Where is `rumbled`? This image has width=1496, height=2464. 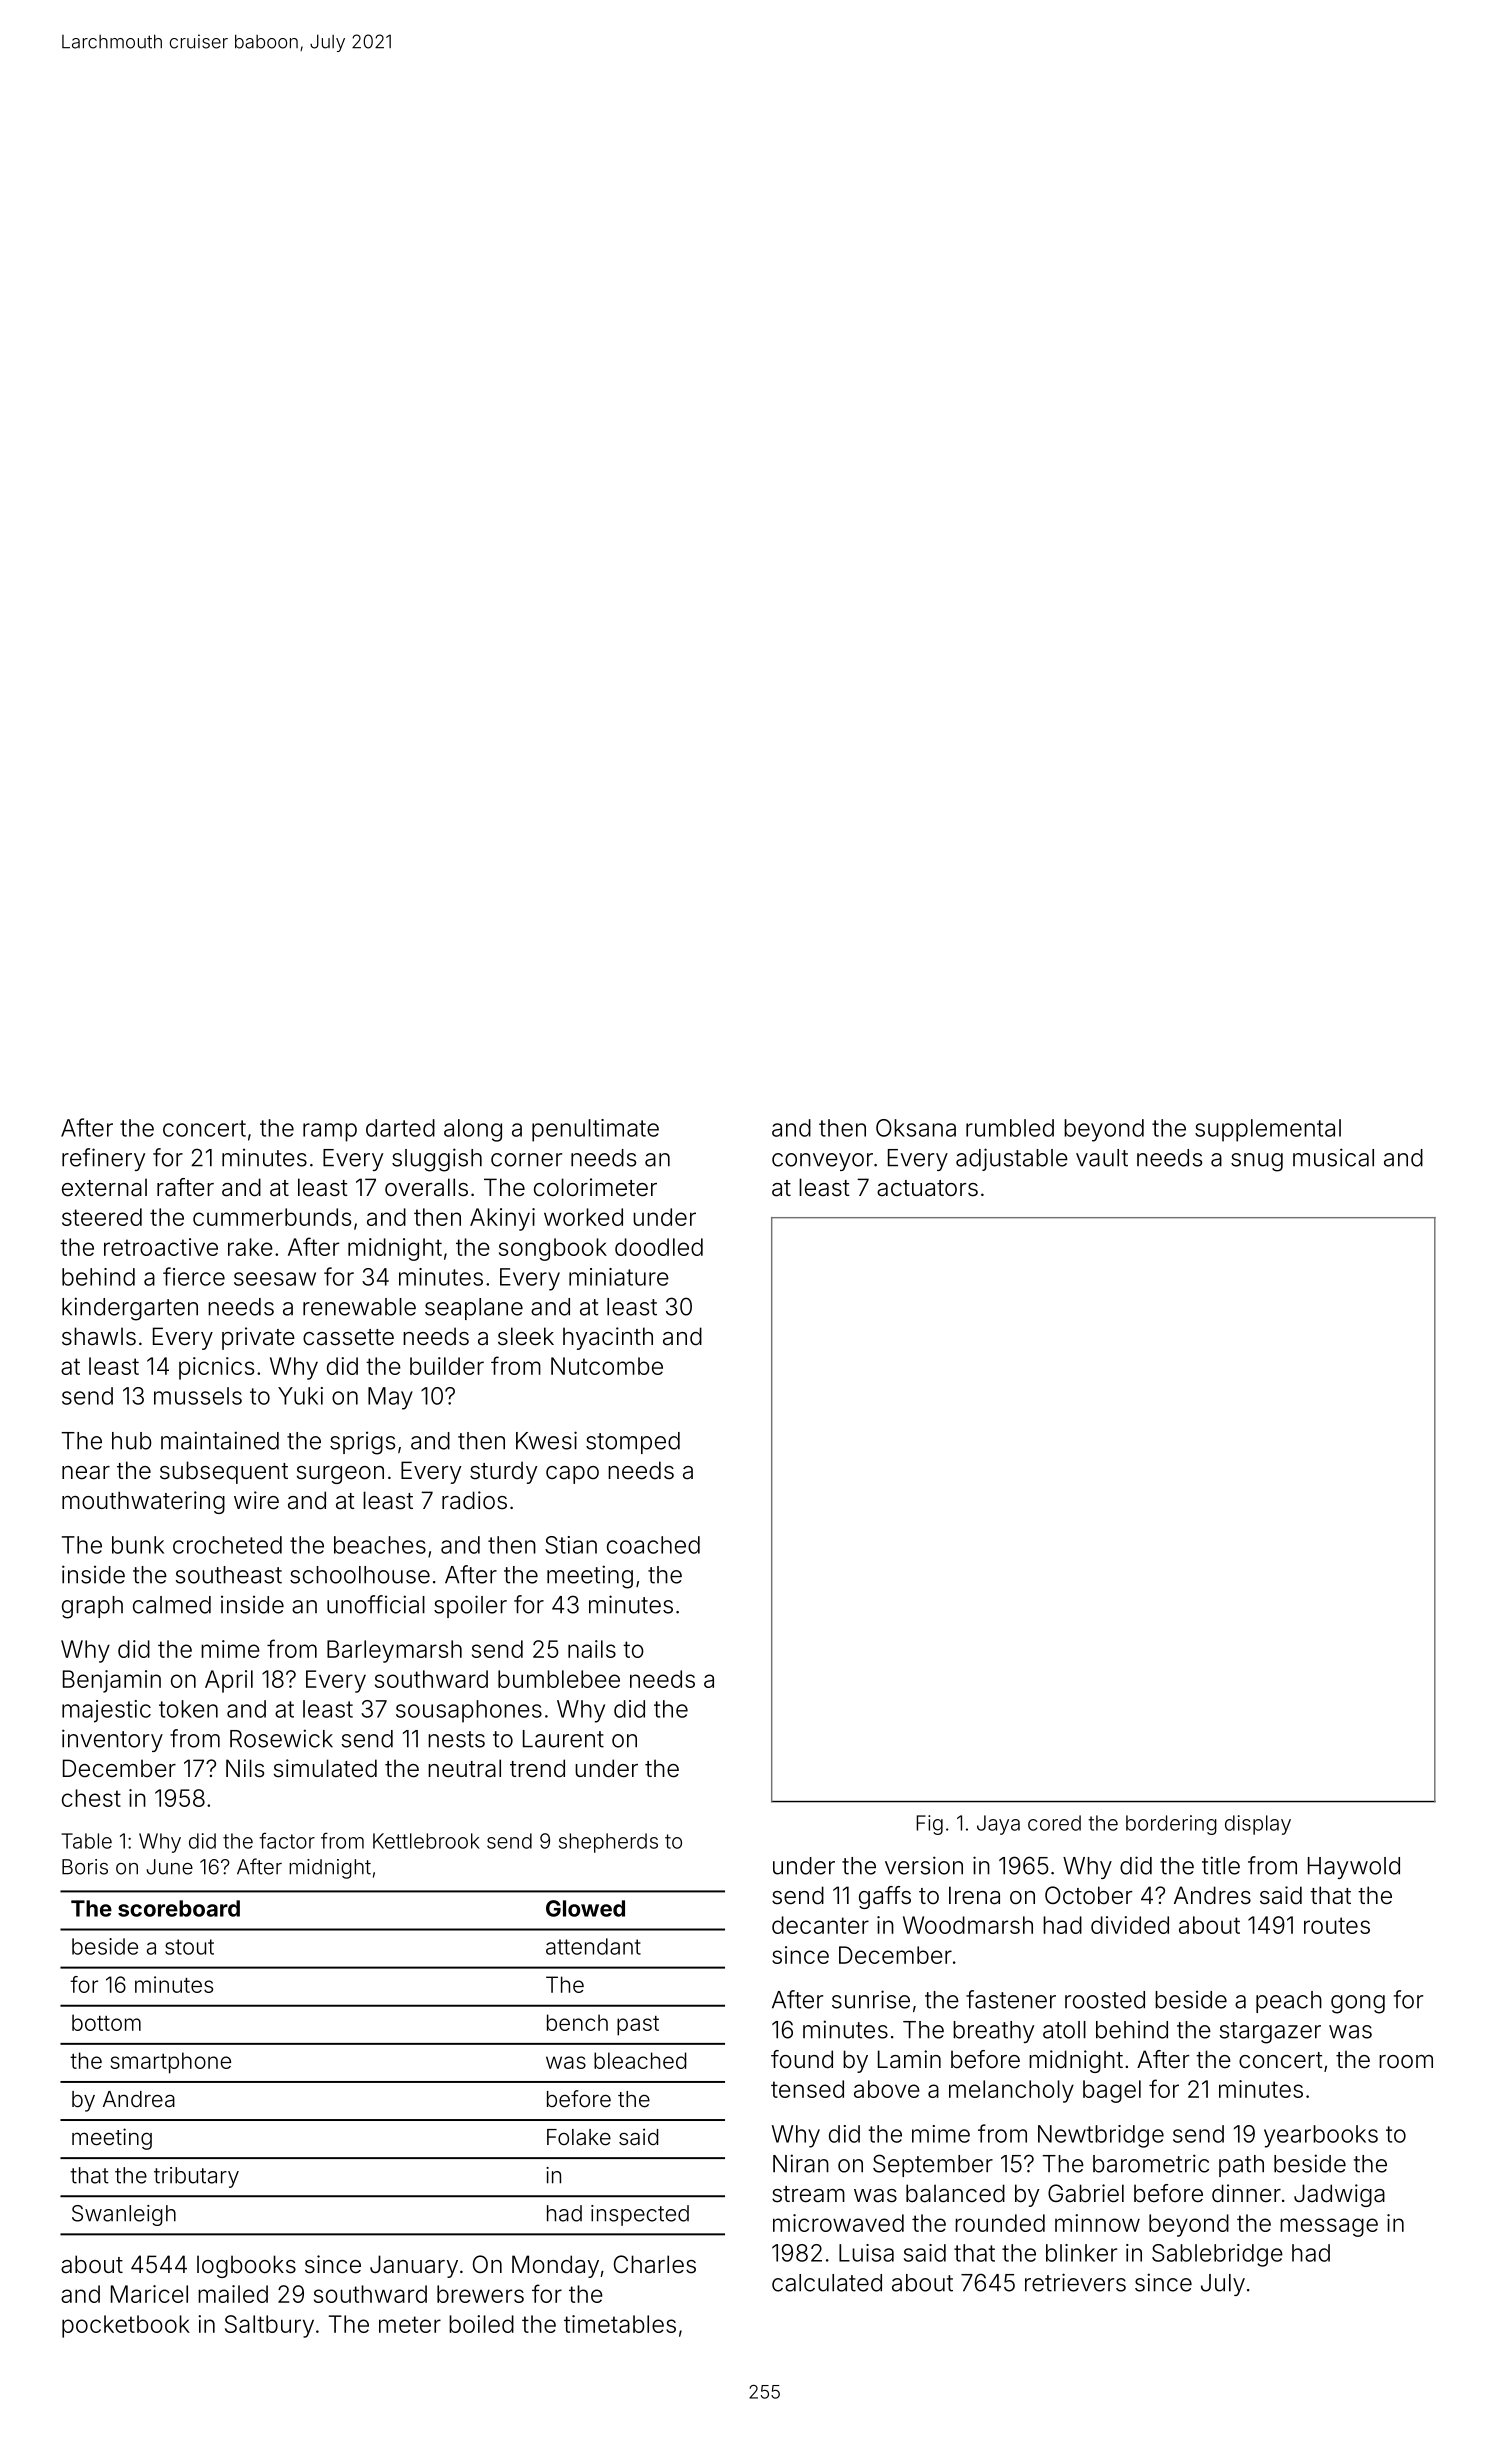 rumbled is located at coordinates (1010, 1128).
